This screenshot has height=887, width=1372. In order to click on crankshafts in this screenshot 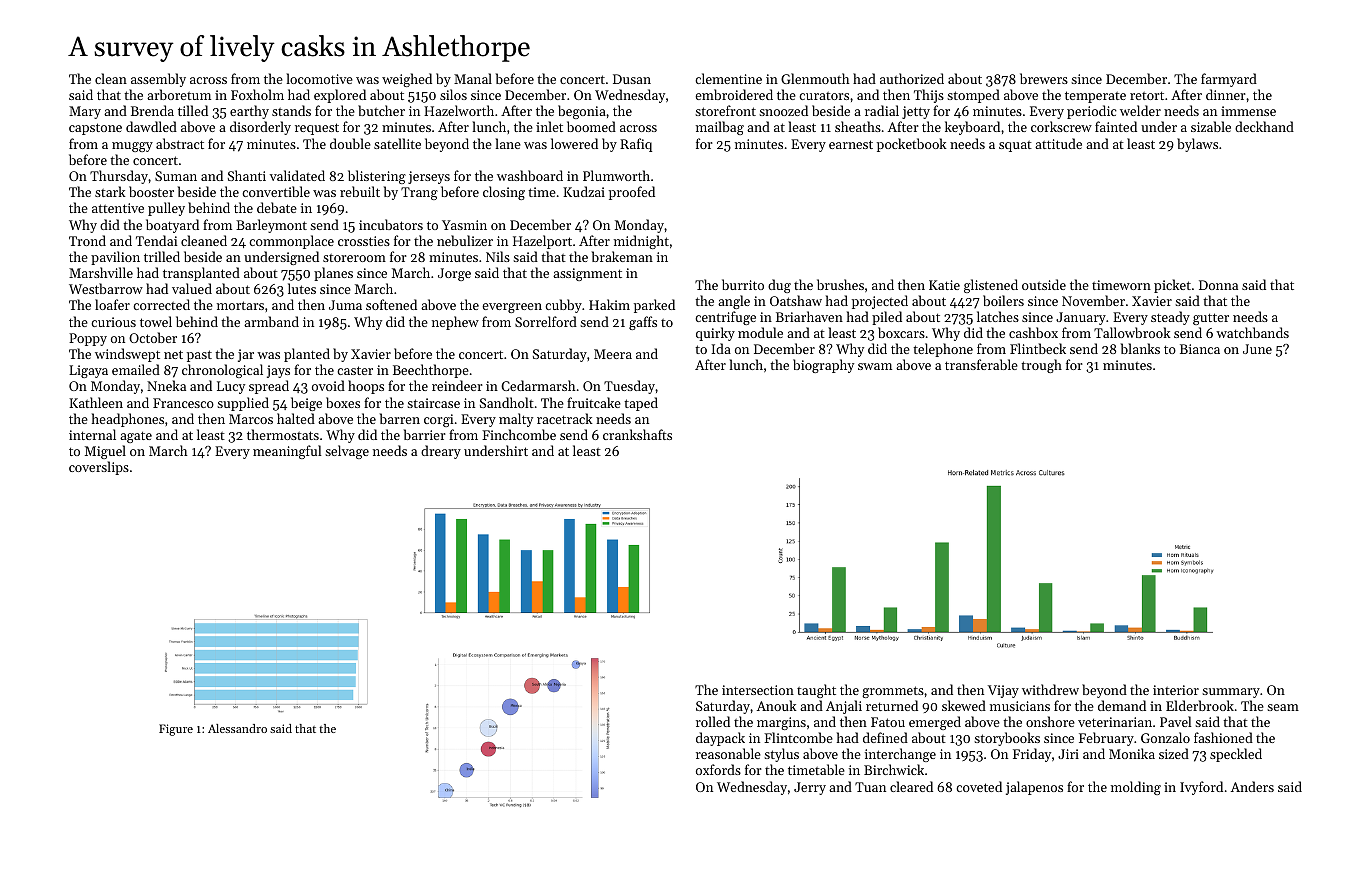, I will do `click(637, 434)`.
